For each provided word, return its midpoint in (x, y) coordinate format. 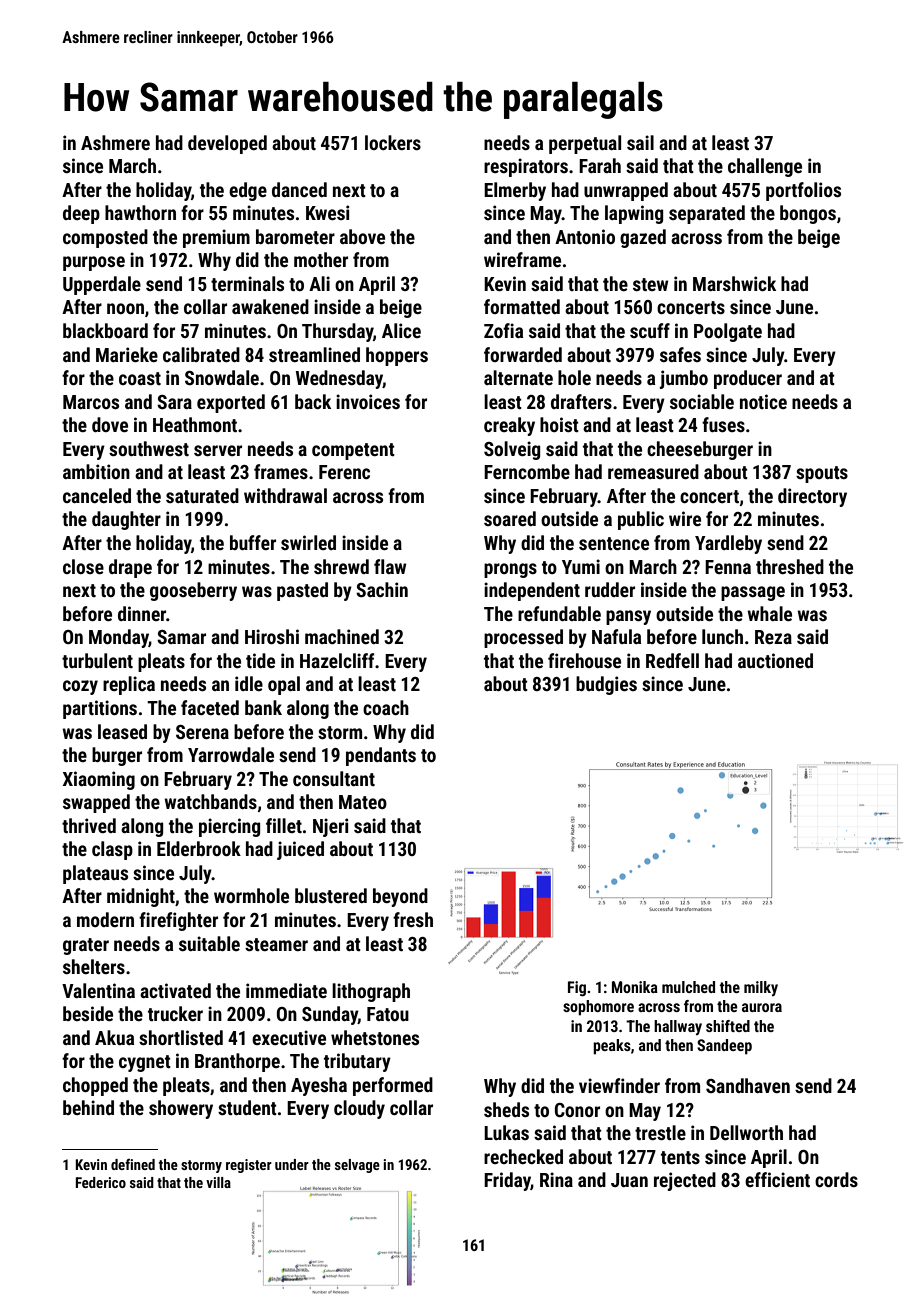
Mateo (363, 802)
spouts (822, 474)
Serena (202, 732)
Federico (100, 1182)
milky (761, 988)
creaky (509, 426)
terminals (247, 283)
